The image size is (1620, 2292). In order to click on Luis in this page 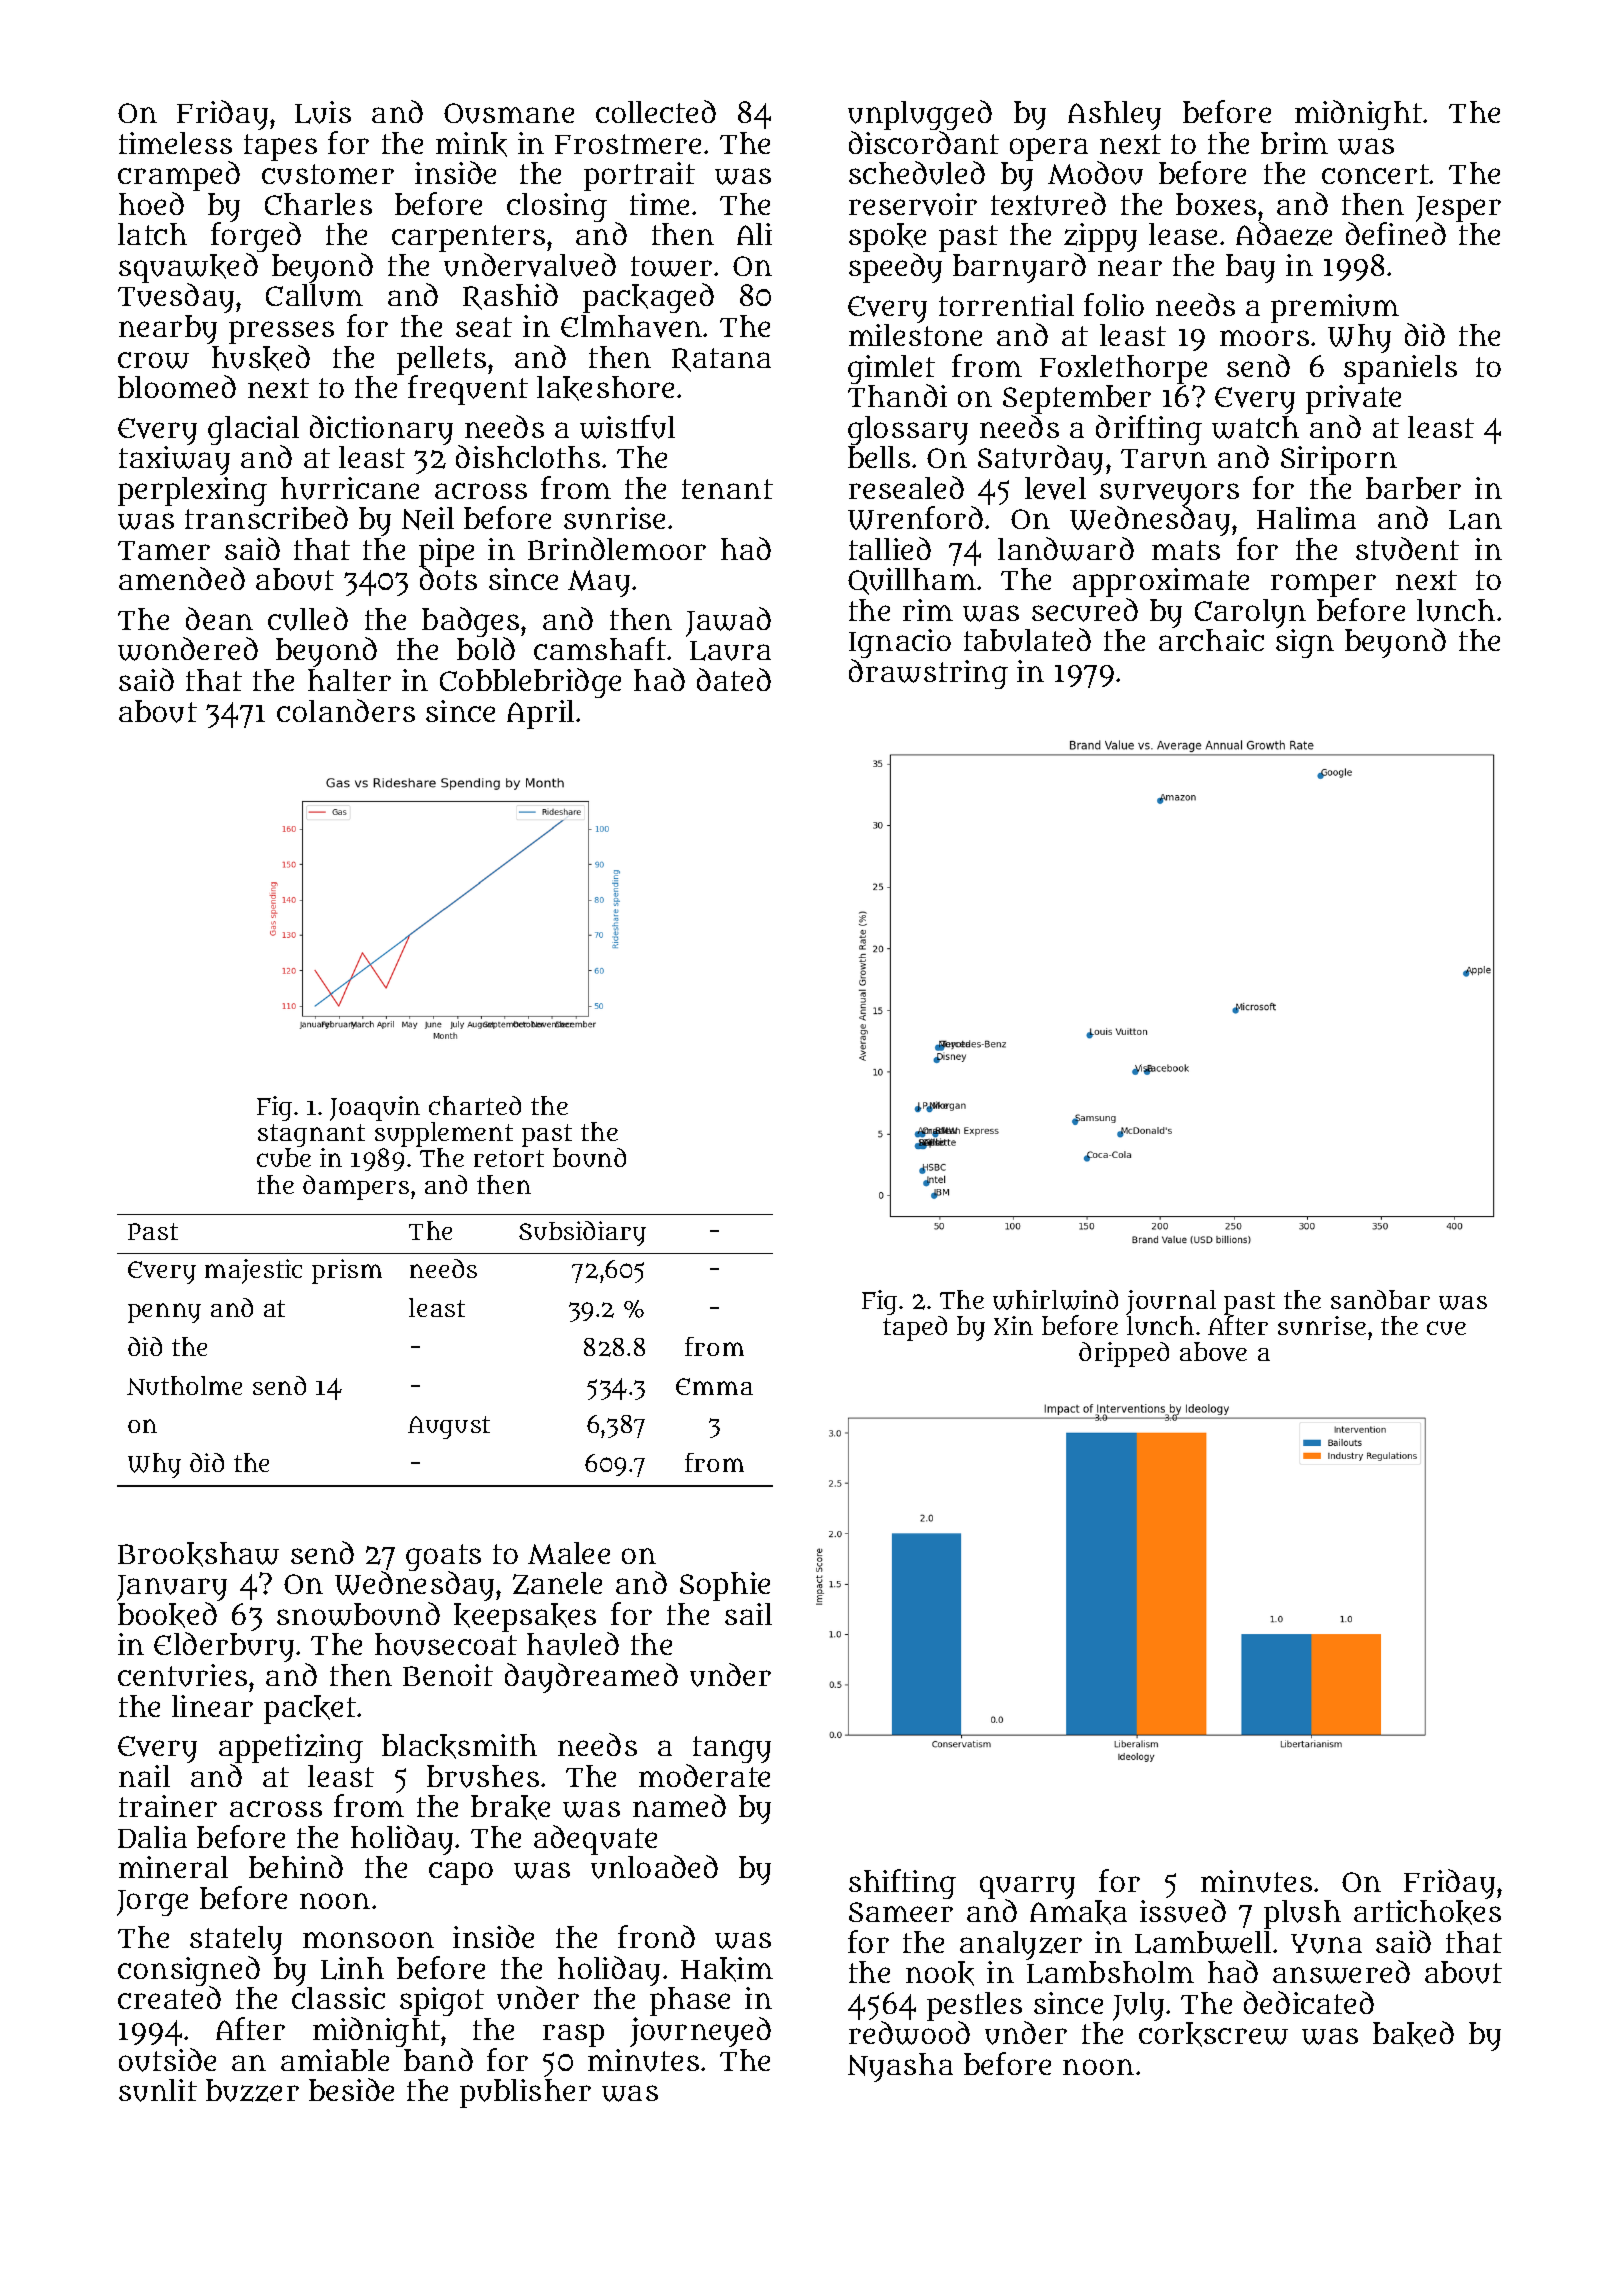, I will do `click(323, 112)`.
